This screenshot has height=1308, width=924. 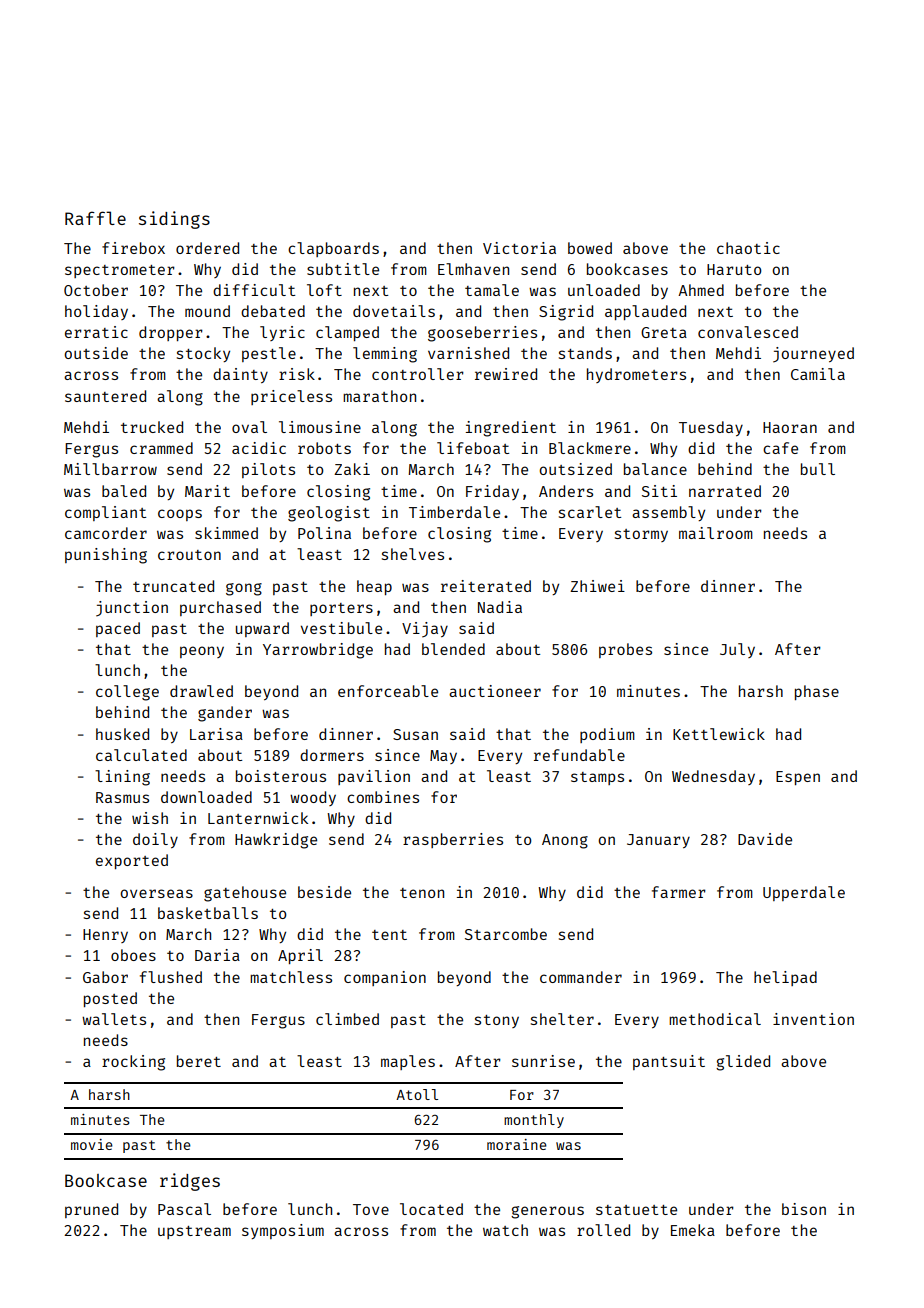 What do you see at coordinates (171, 977) in the screenshot?
I see `flushed` at bounding box center [171, 977].
